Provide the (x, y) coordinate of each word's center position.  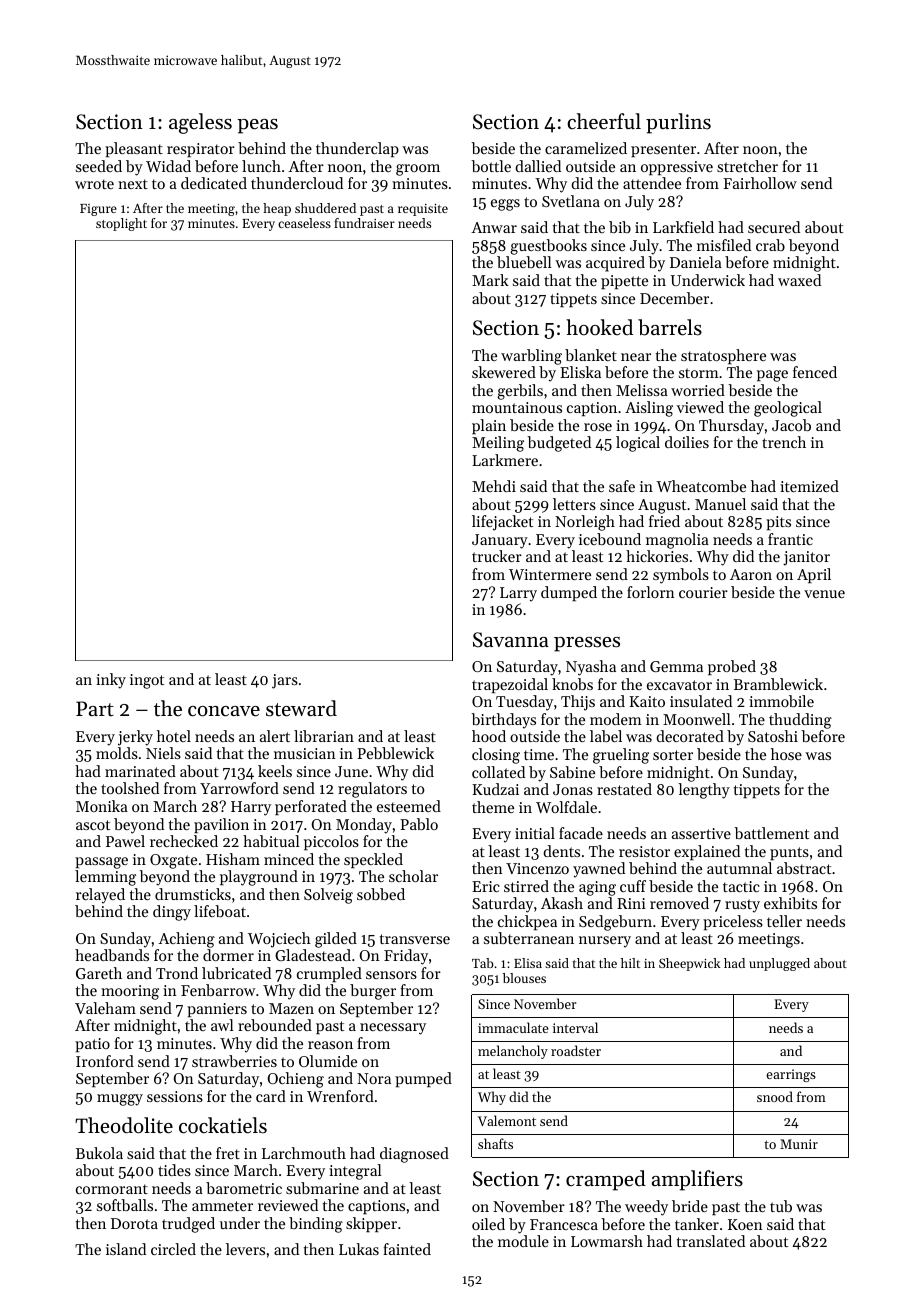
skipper (371, 1224)
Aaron (751, 574)
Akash (562, 903)
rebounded (275, 1025)
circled (173, 1249)
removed (679, 903)
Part (95, 708)
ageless (200, 123)
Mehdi (494, 486)
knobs (572, 684)
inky (111, 681)
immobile (781, 701)
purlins (678, 123)
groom (418, 170)
